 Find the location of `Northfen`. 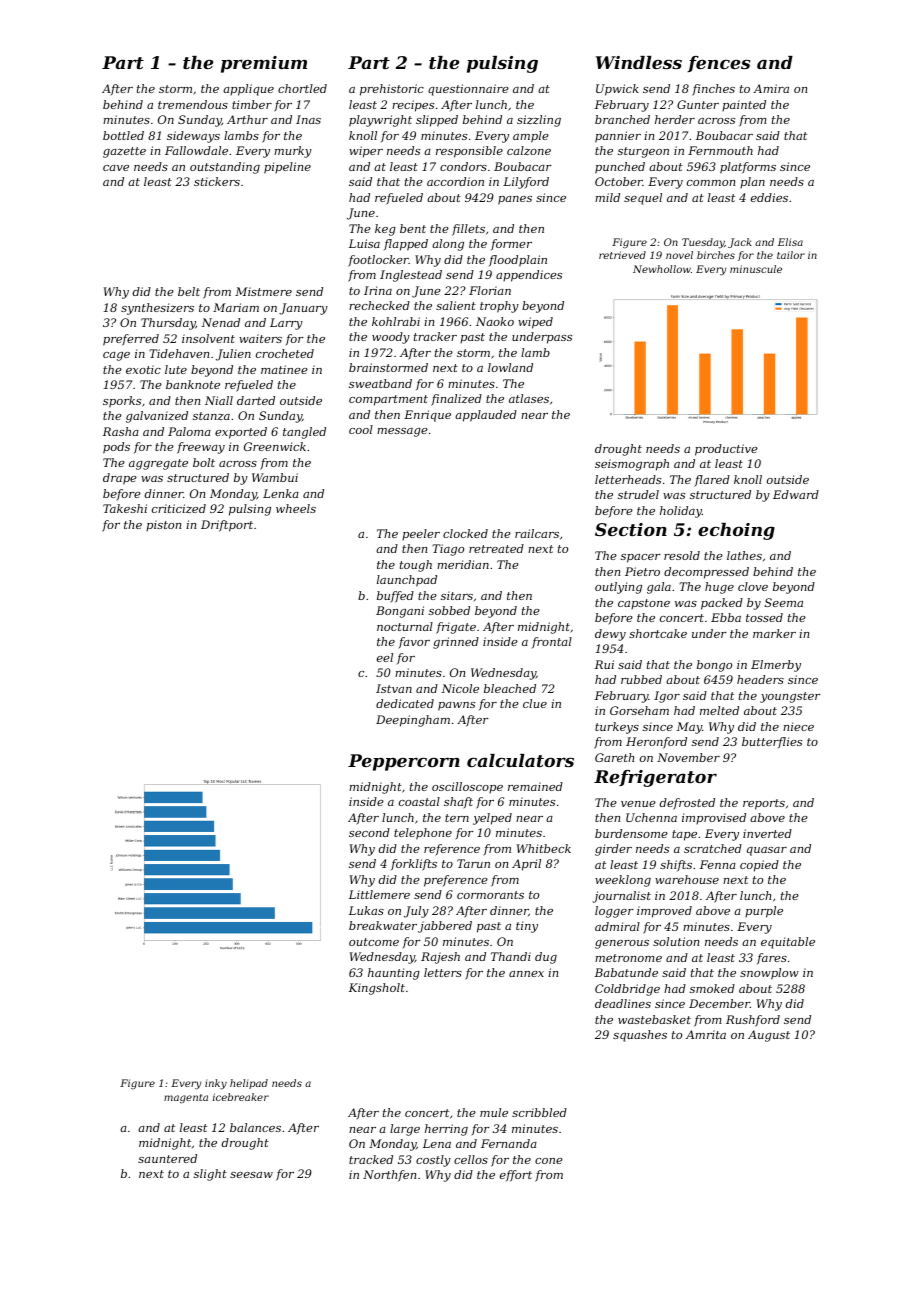

Northfen is located at coordinates (389, 1176).
